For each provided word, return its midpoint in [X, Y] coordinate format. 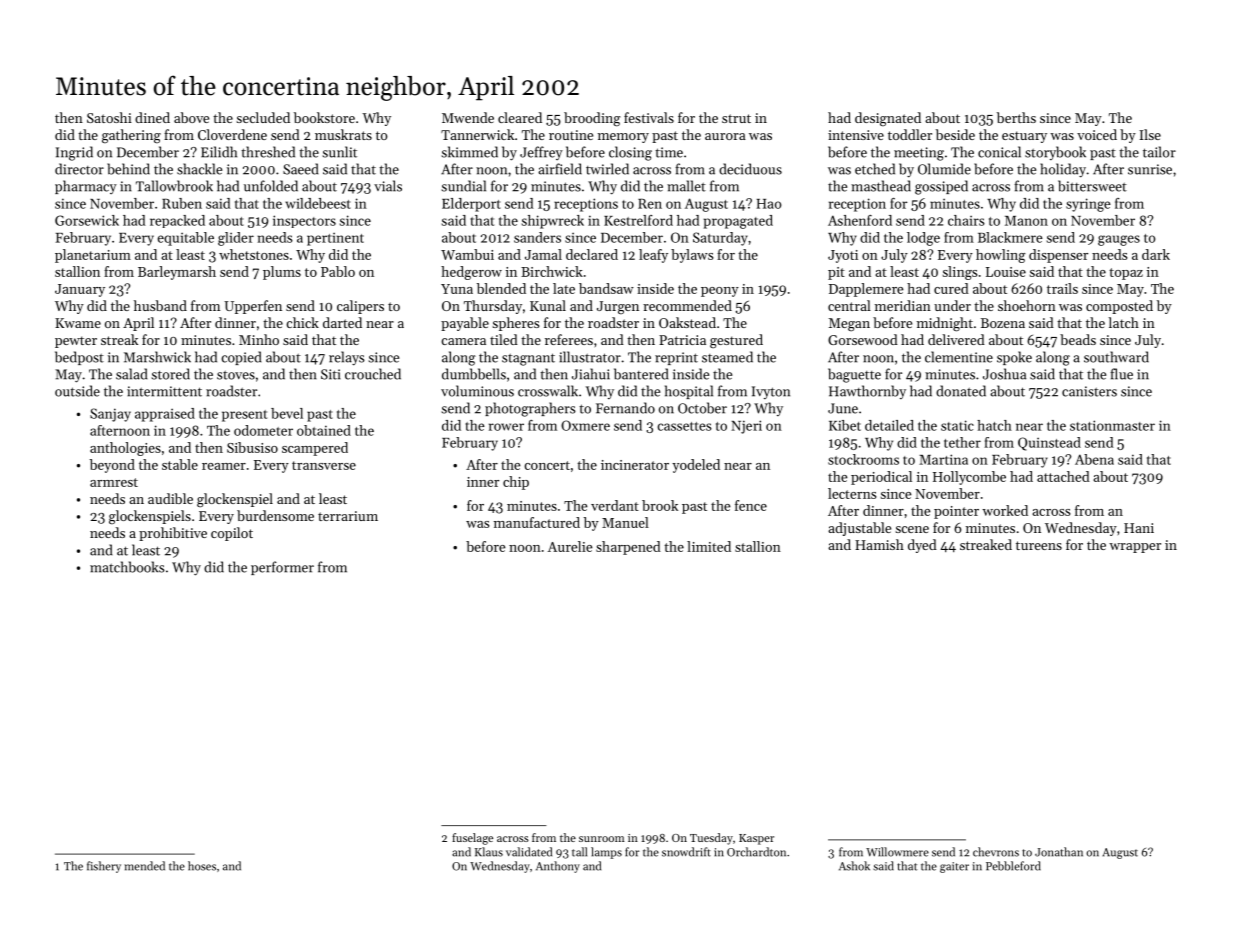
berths [1016, 117]
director [79, 169]
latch [1123, 322]
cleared [520, 117]
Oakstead [687, 322]
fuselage [472, 839]
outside [77, 391]
